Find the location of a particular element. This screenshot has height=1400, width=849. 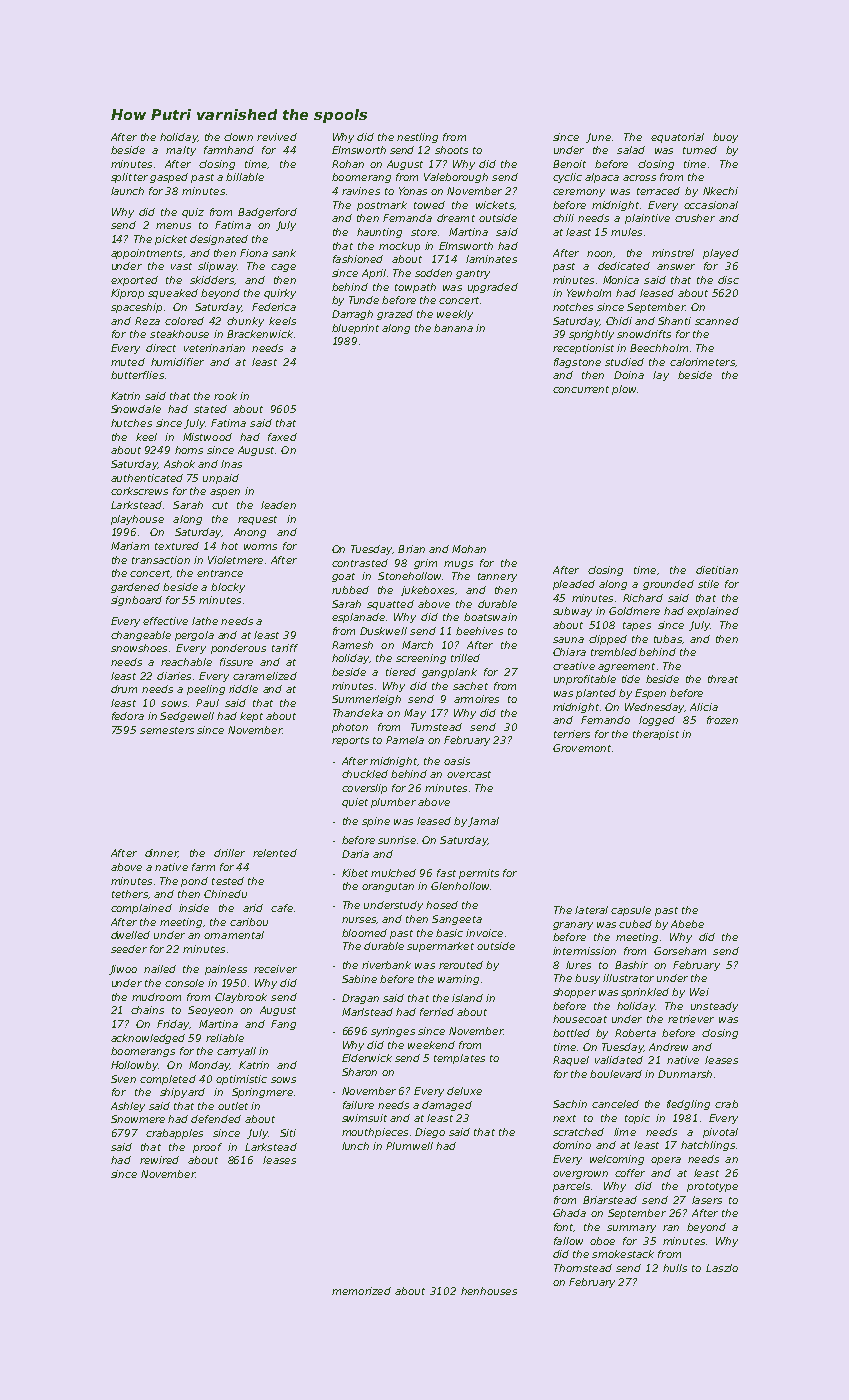

banana is located at coordinates (453, 328).
